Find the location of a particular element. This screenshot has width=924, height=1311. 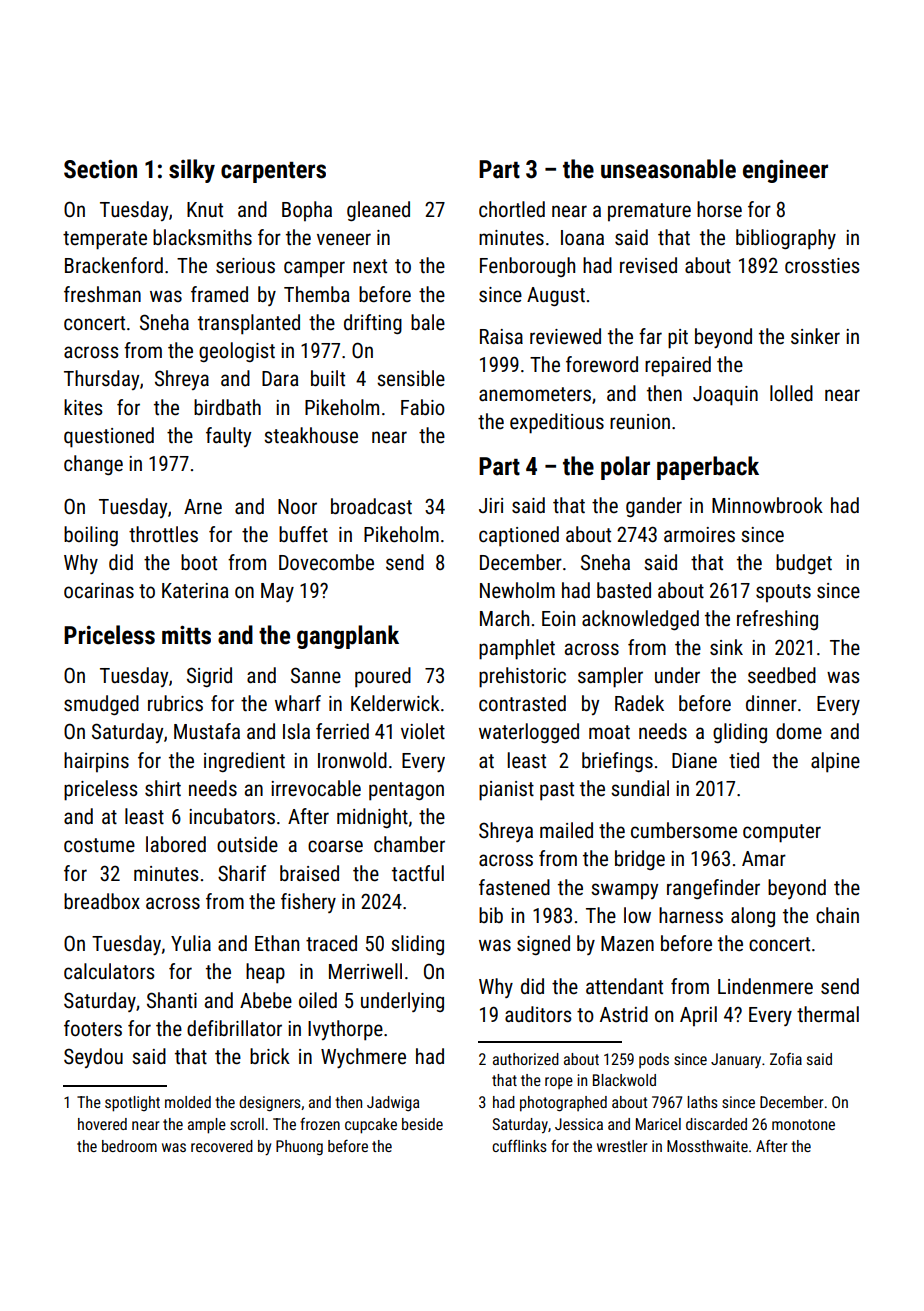

breadbox is located at coordinates (102, 901).
